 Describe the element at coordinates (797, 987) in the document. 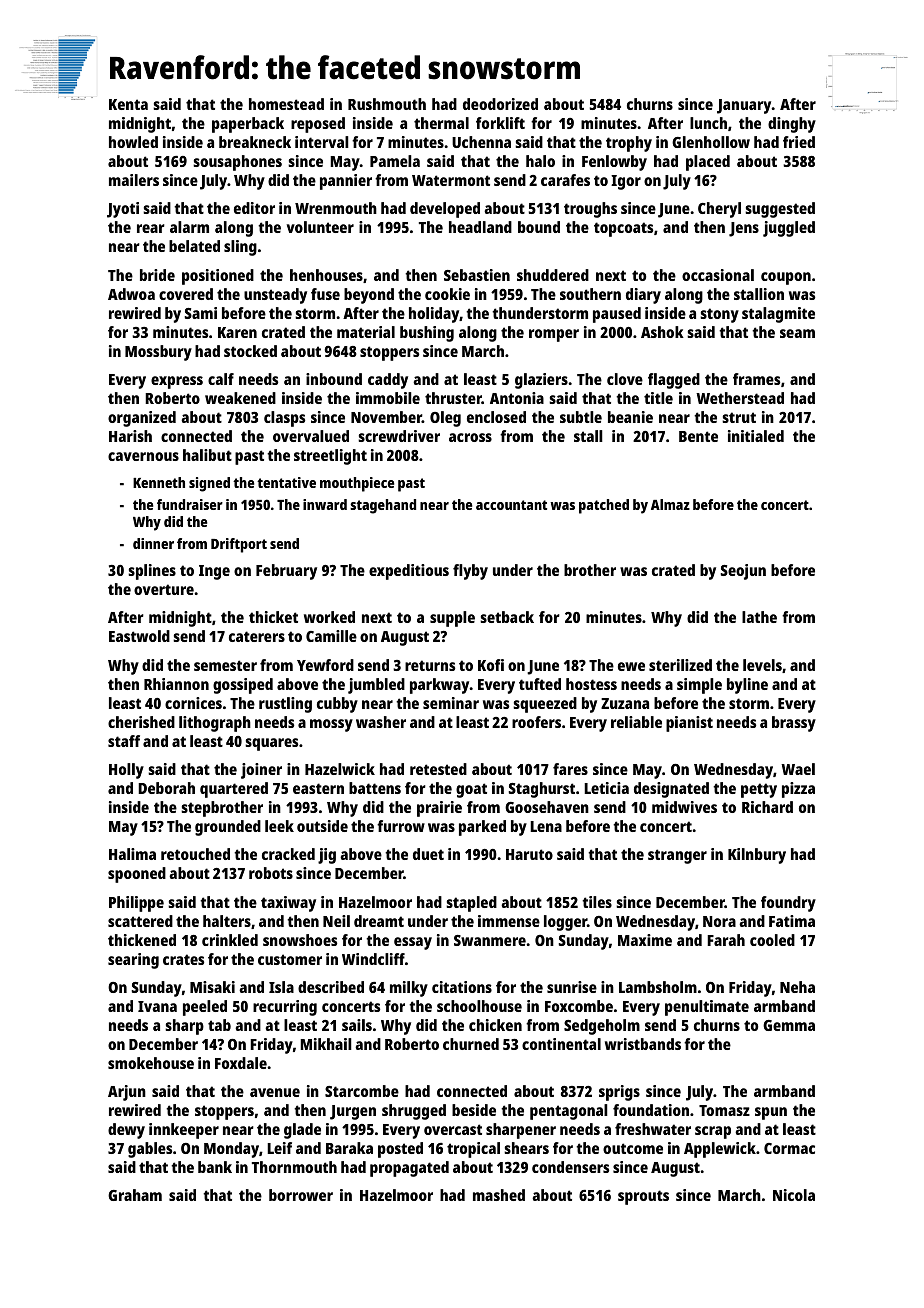

I see `Neha` at that location.
